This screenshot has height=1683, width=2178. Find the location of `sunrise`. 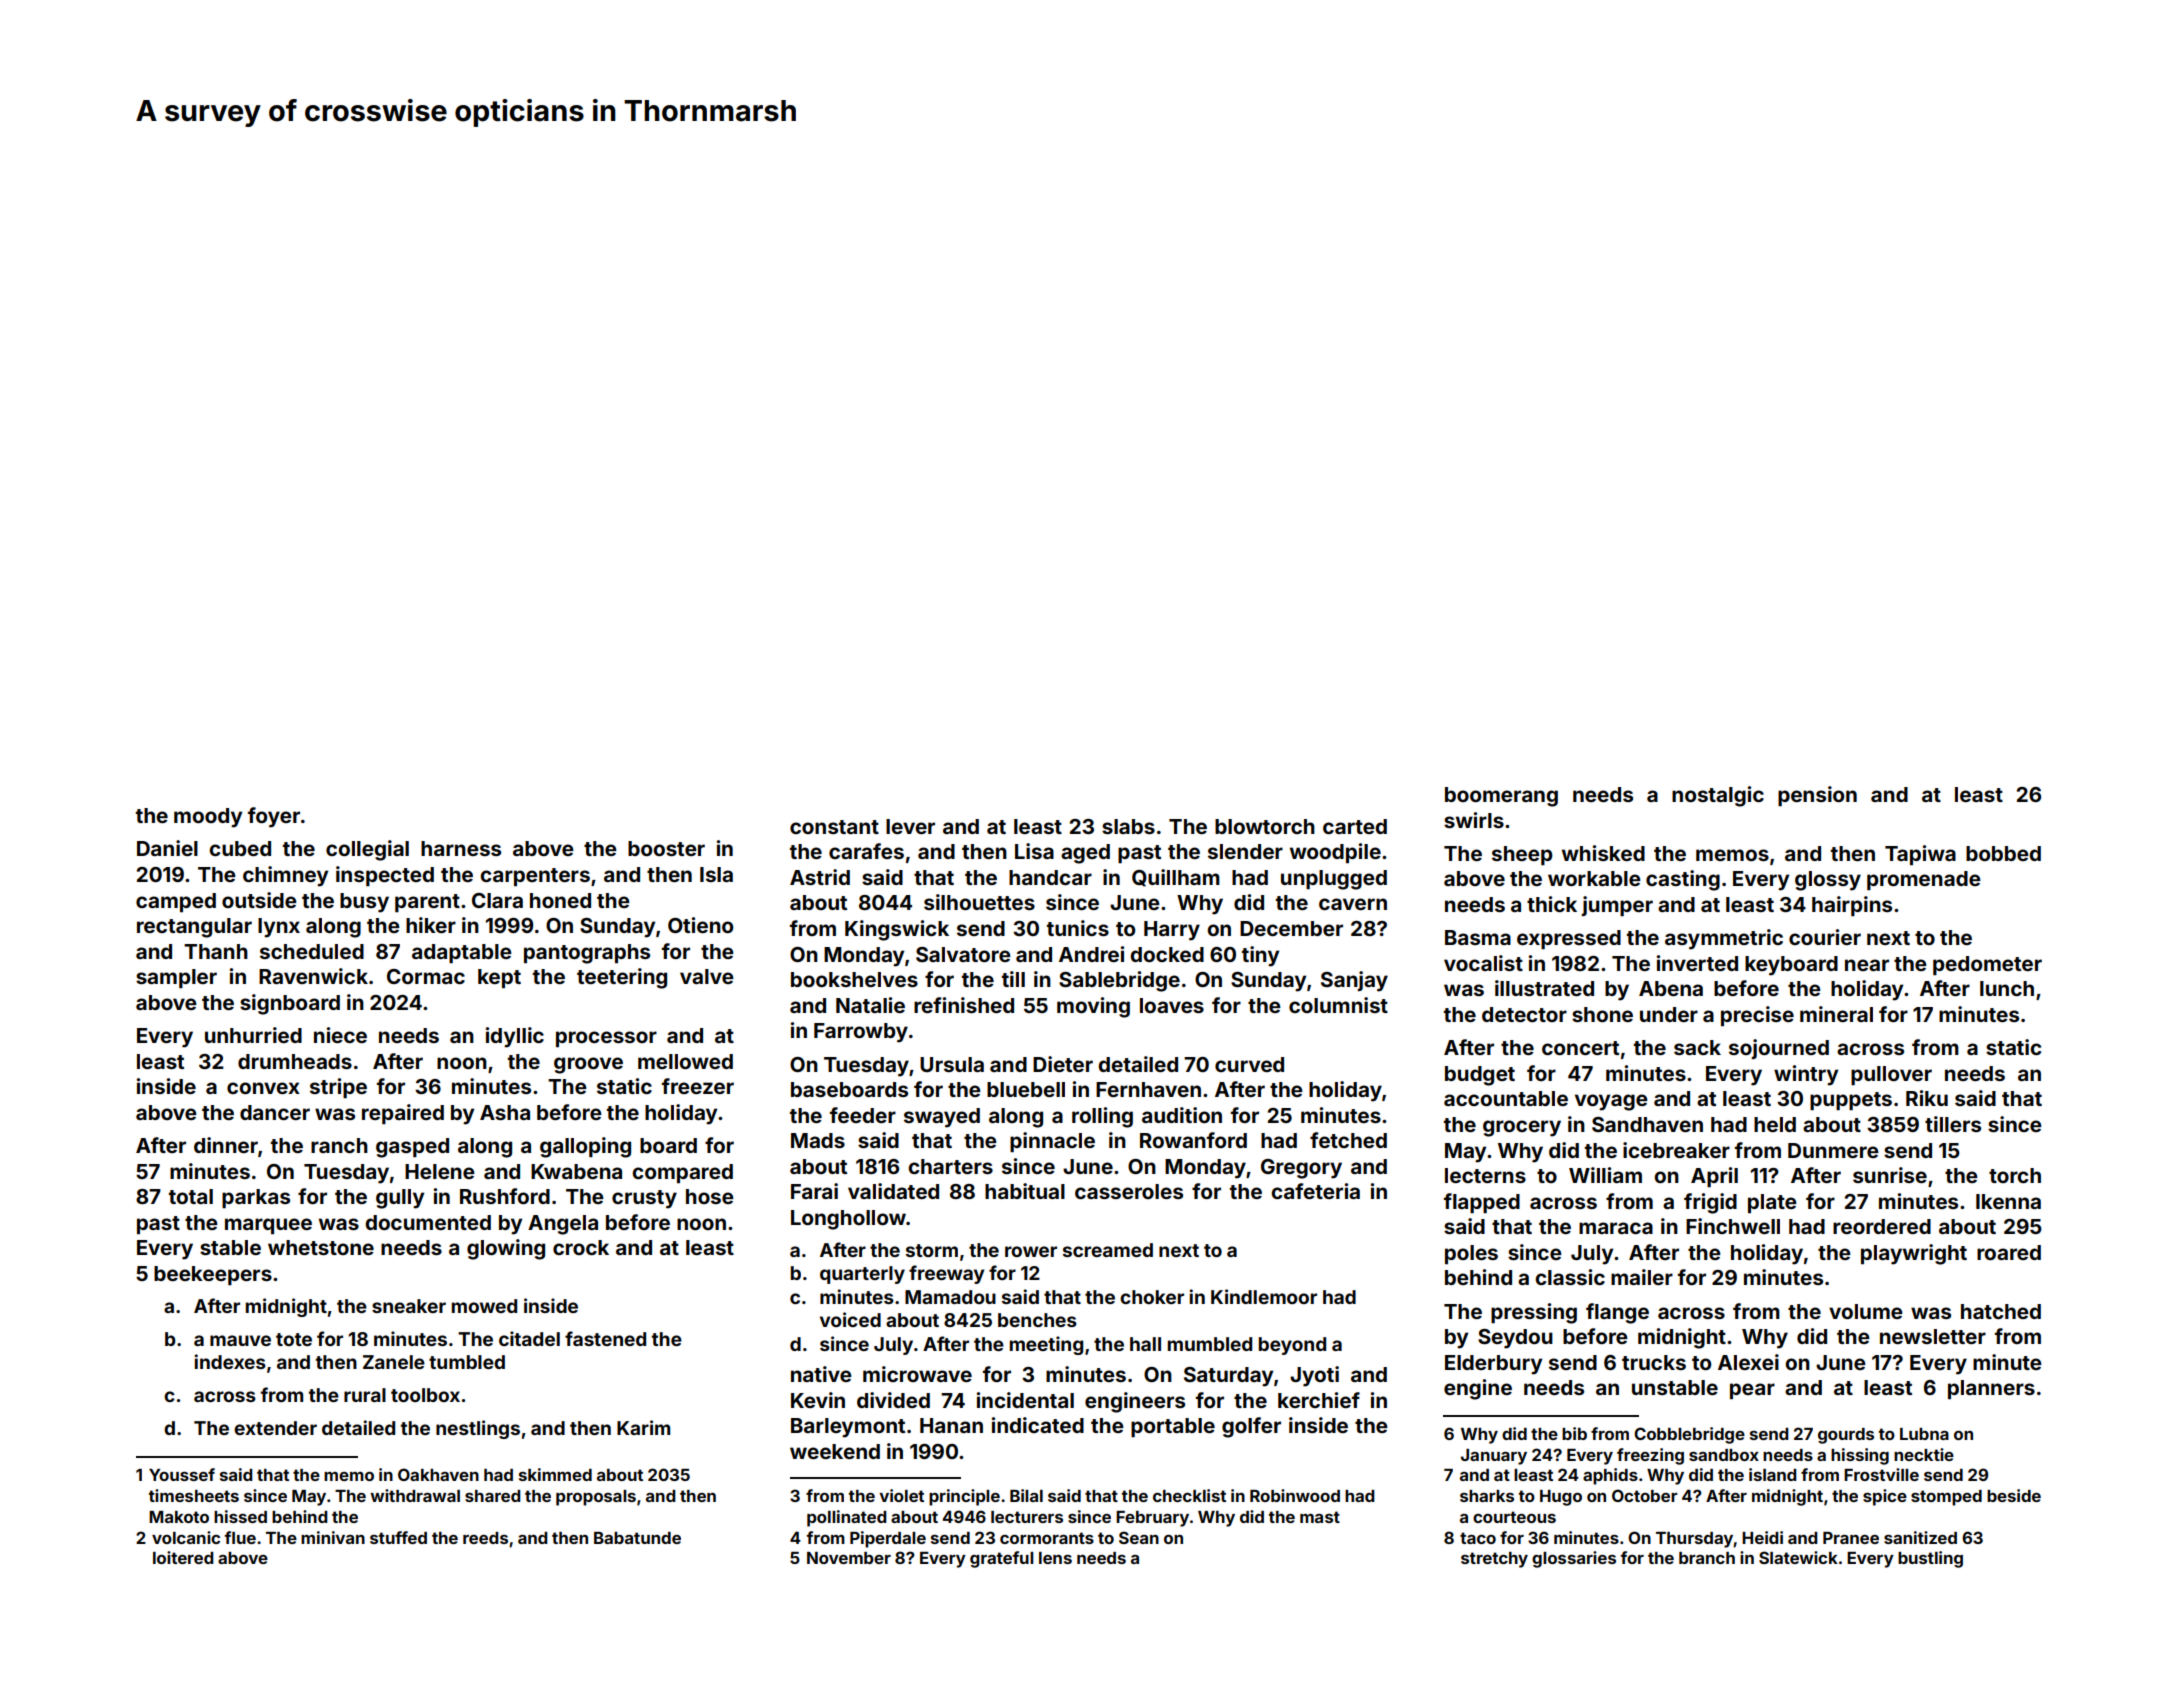

sunrise is located at coordinates (1890, 1175).
